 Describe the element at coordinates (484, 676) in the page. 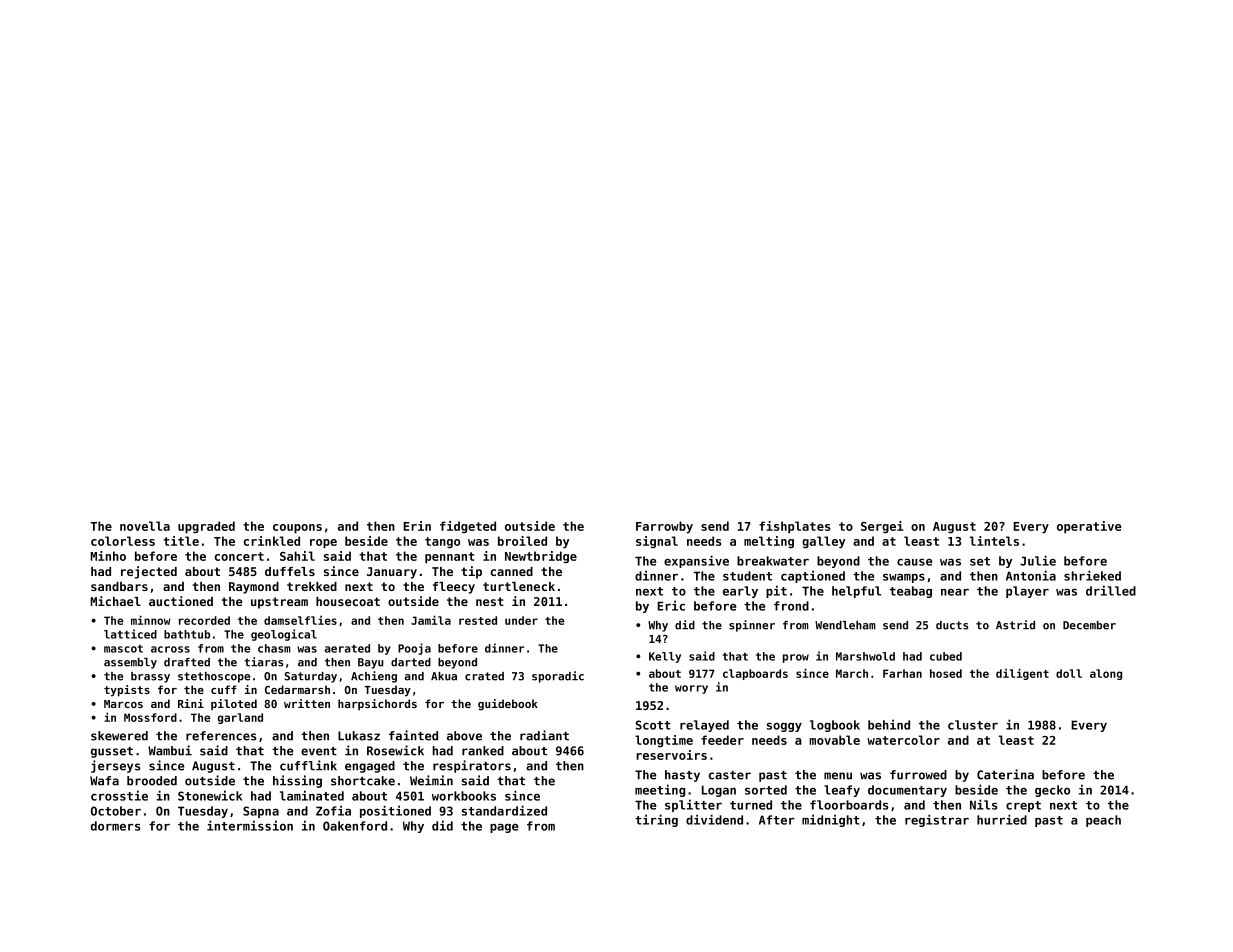

I see `crated` at that location.
